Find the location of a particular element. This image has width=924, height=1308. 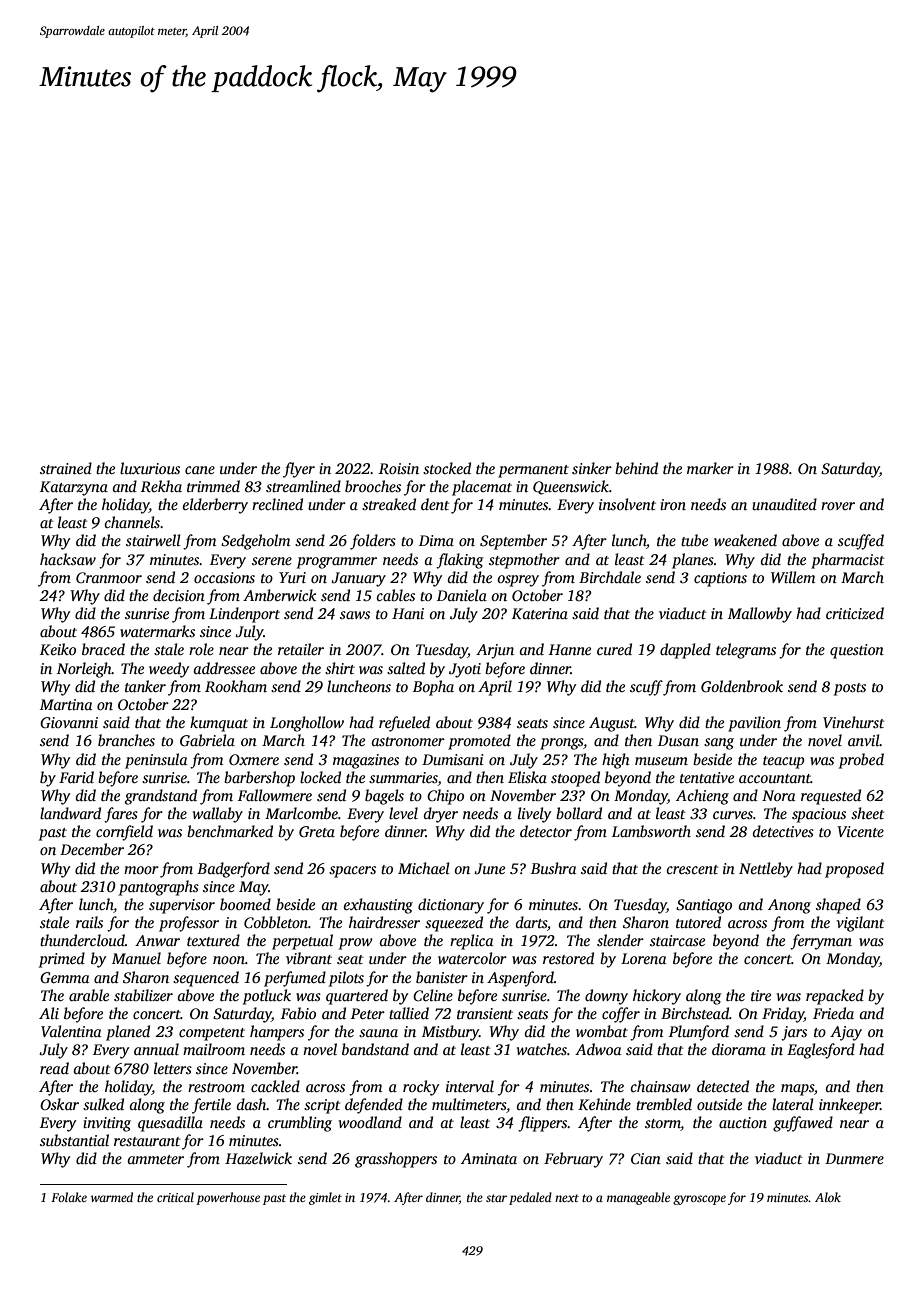

inviting is located at coordinates (107, 1124).
